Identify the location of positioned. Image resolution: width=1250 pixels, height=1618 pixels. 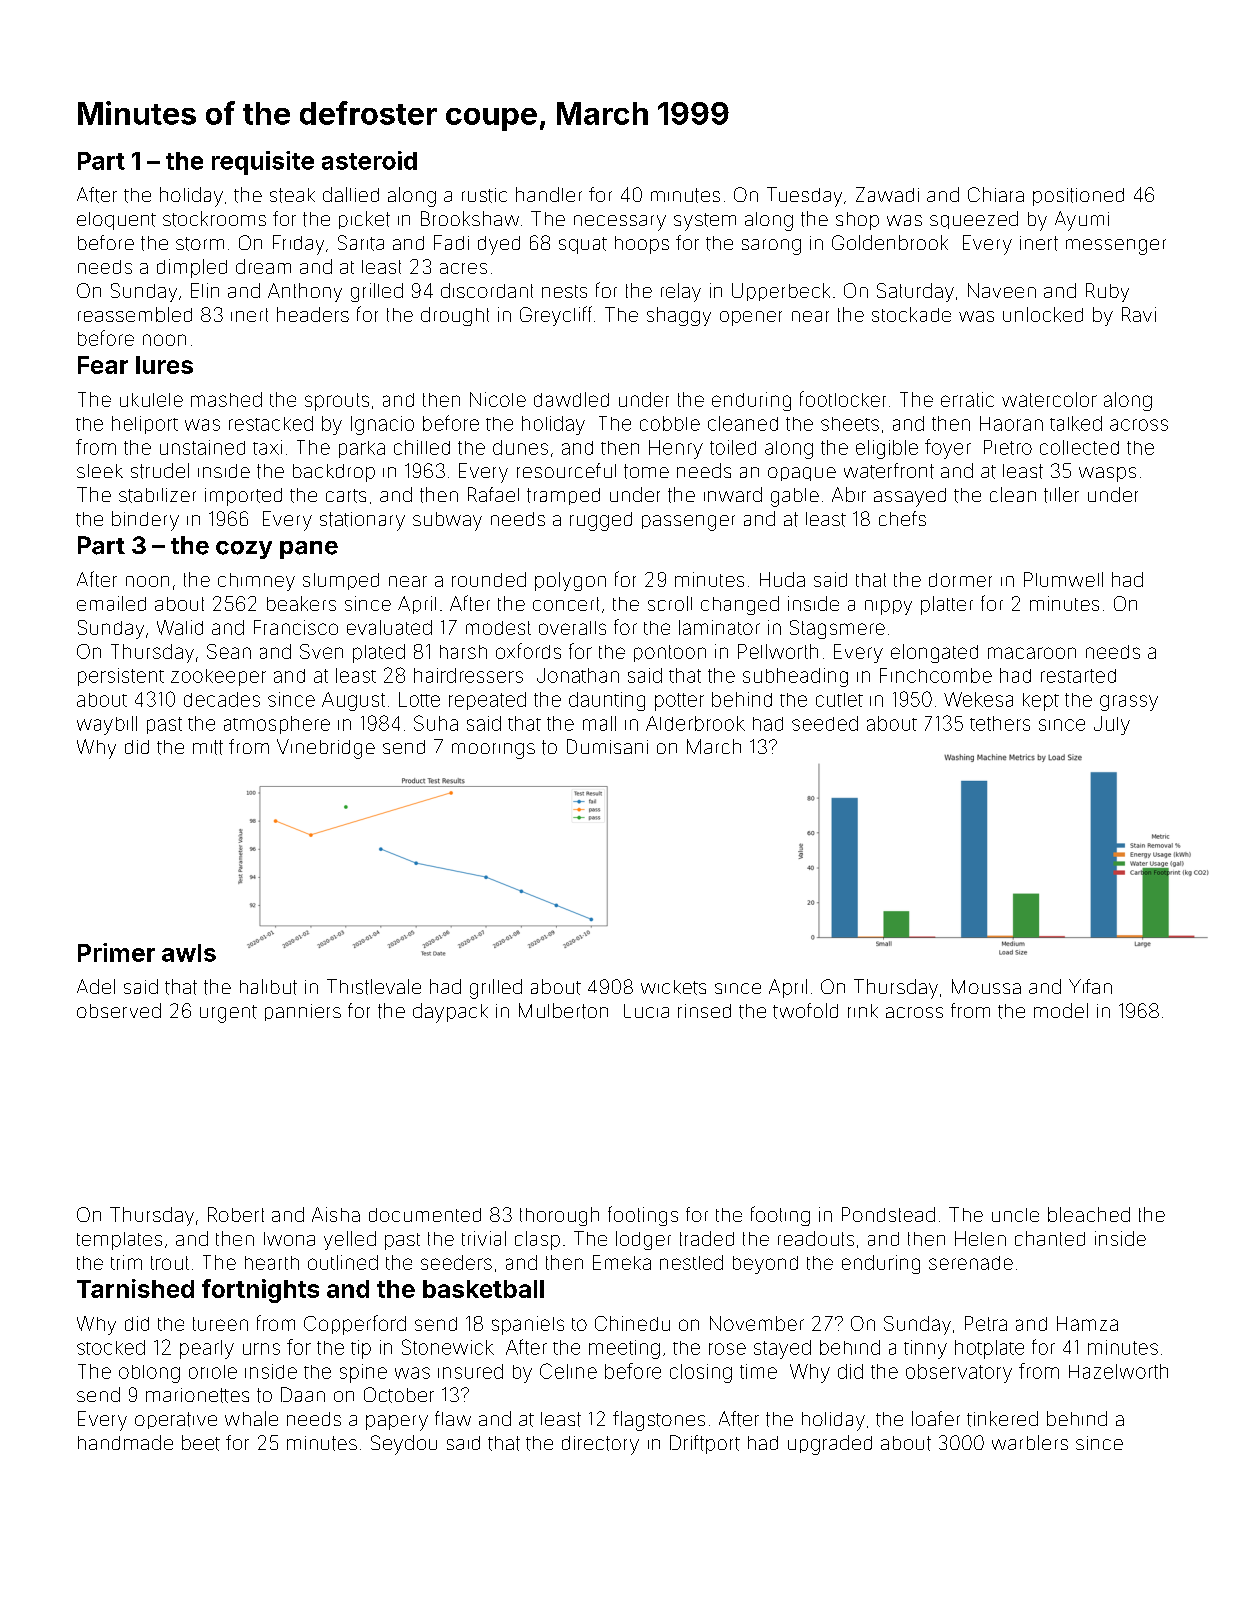
(1078, 197).
